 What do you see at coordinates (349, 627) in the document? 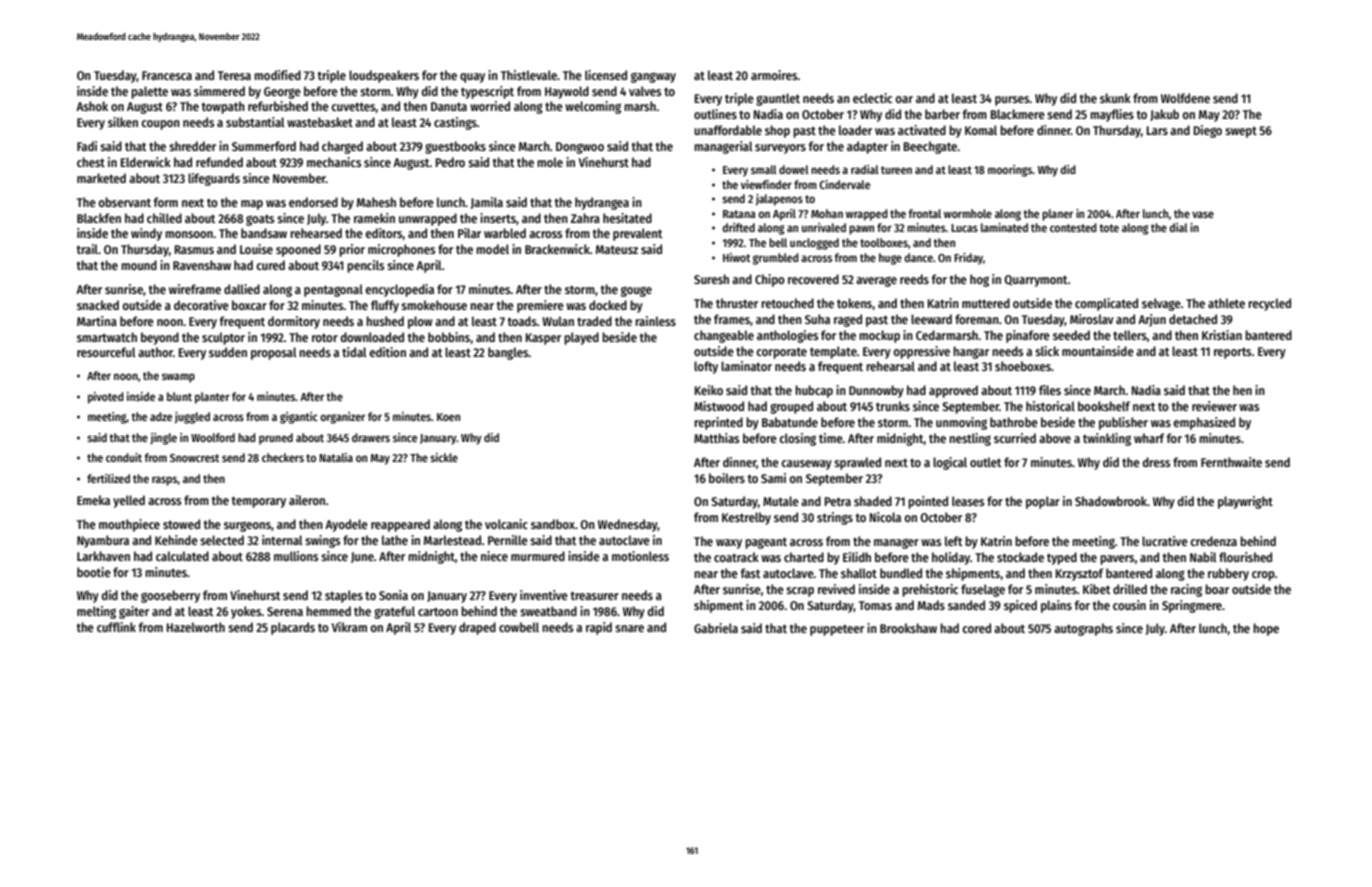
I see `Vikram` at bounding box center [349, 627].
